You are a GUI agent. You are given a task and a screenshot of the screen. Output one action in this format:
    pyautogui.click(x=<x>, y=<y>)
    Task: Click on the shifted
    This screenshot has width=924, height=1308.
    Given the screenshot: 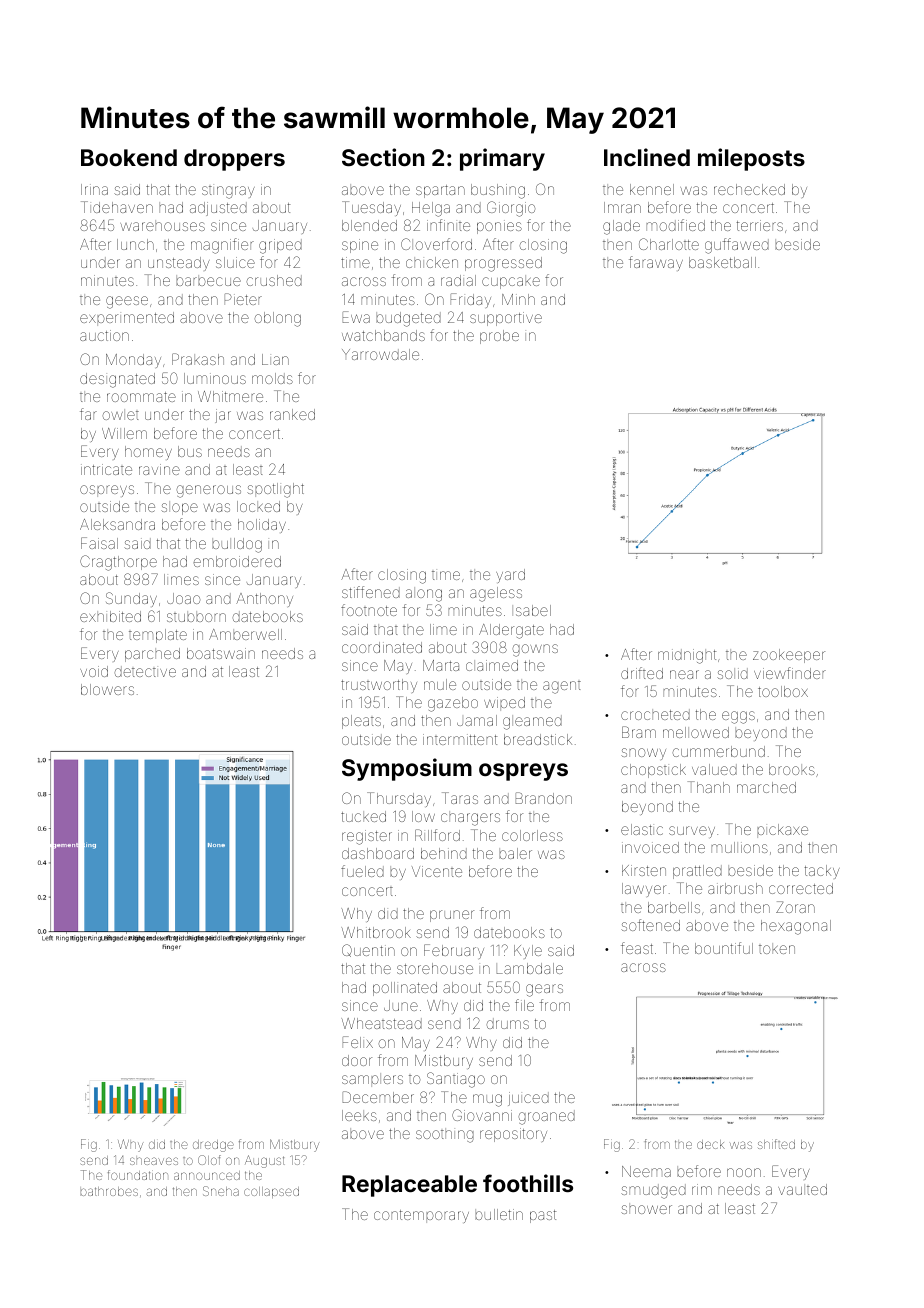 What is the action you would take?
    pyautogui.click(x=776, y=1144)
